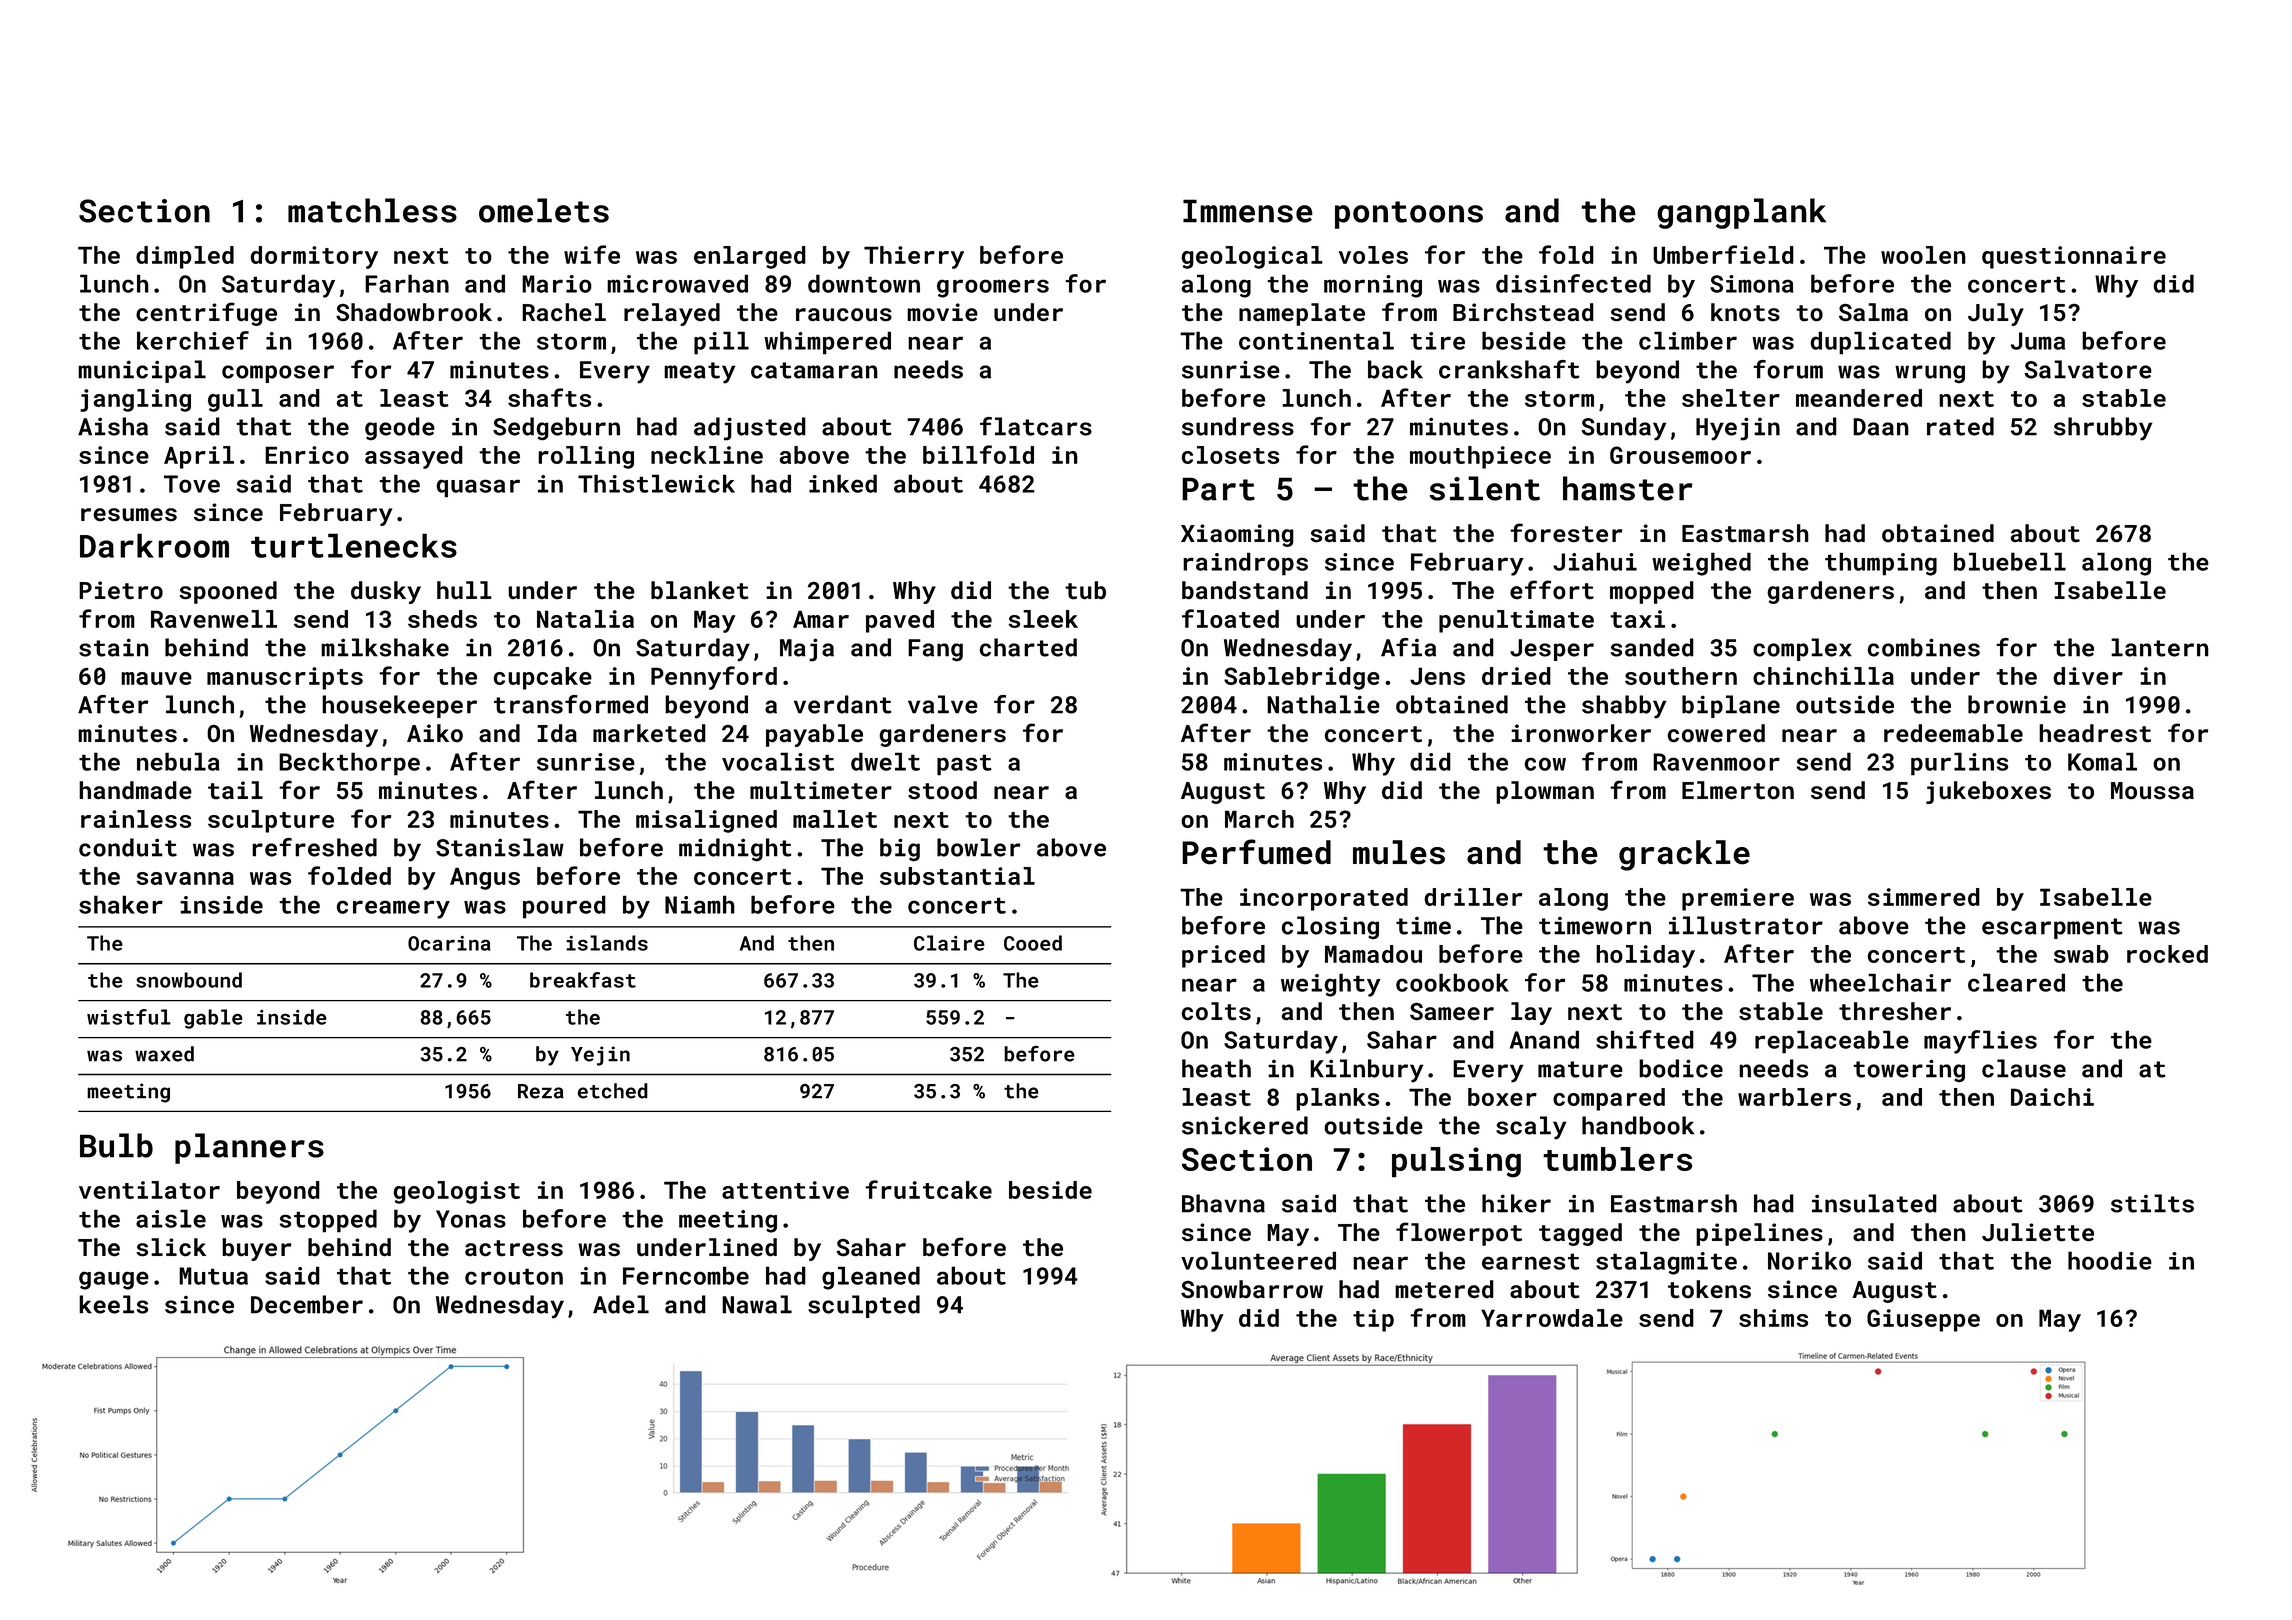 The image size is (2292, 1620). Describe the element at coordinates (585, 619) in the screenshot. I see `Natalia` at that location.
